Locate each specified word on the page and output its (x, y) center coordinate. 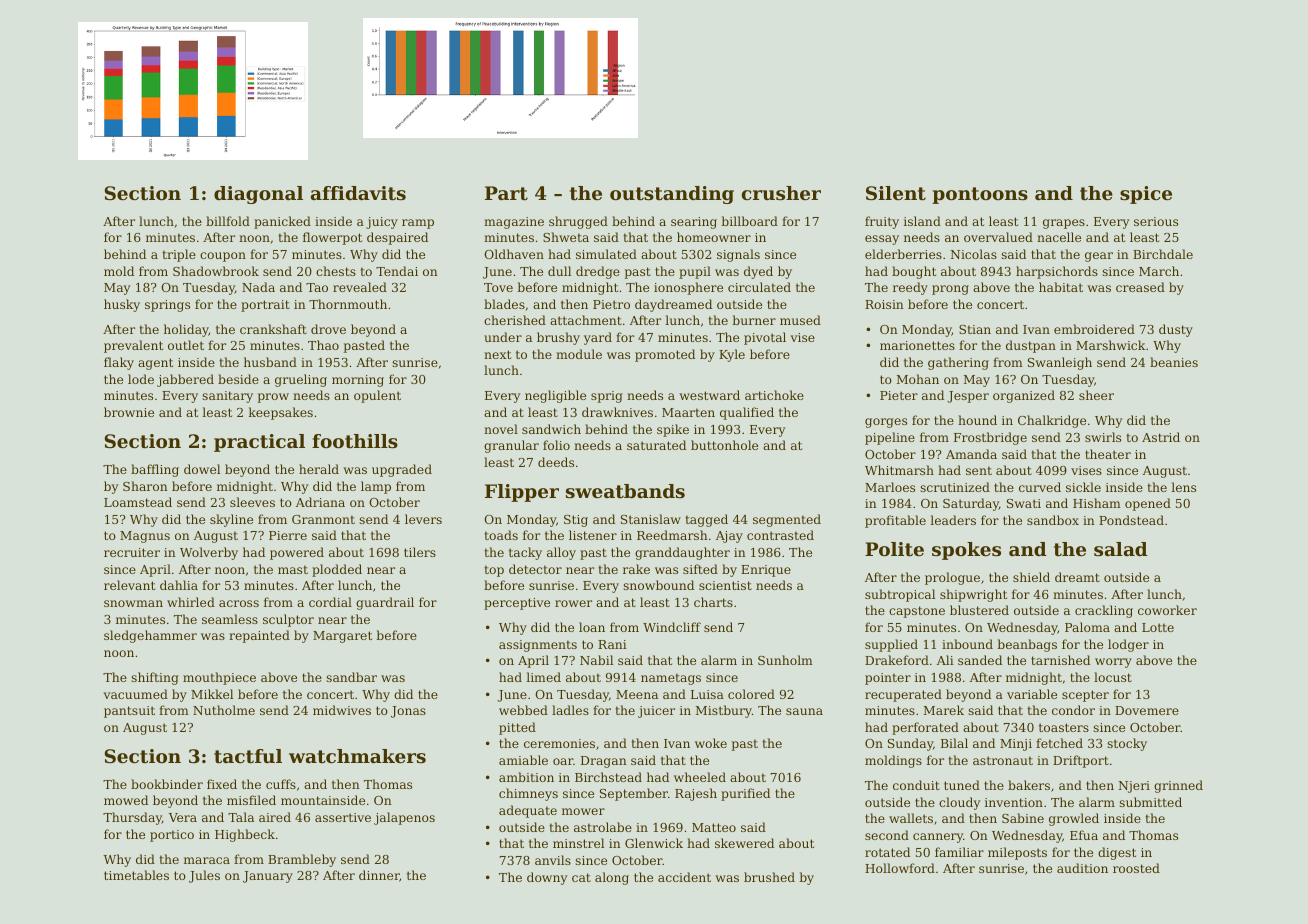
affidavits (358, 193)
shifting (155, 678)
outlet (186, 345)
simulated (606, 254)
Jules (204, 876)
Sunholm (785, 660)
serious (1156, 221)
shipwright (973, 595)
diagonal (258, 195)
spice (1146, 195)
